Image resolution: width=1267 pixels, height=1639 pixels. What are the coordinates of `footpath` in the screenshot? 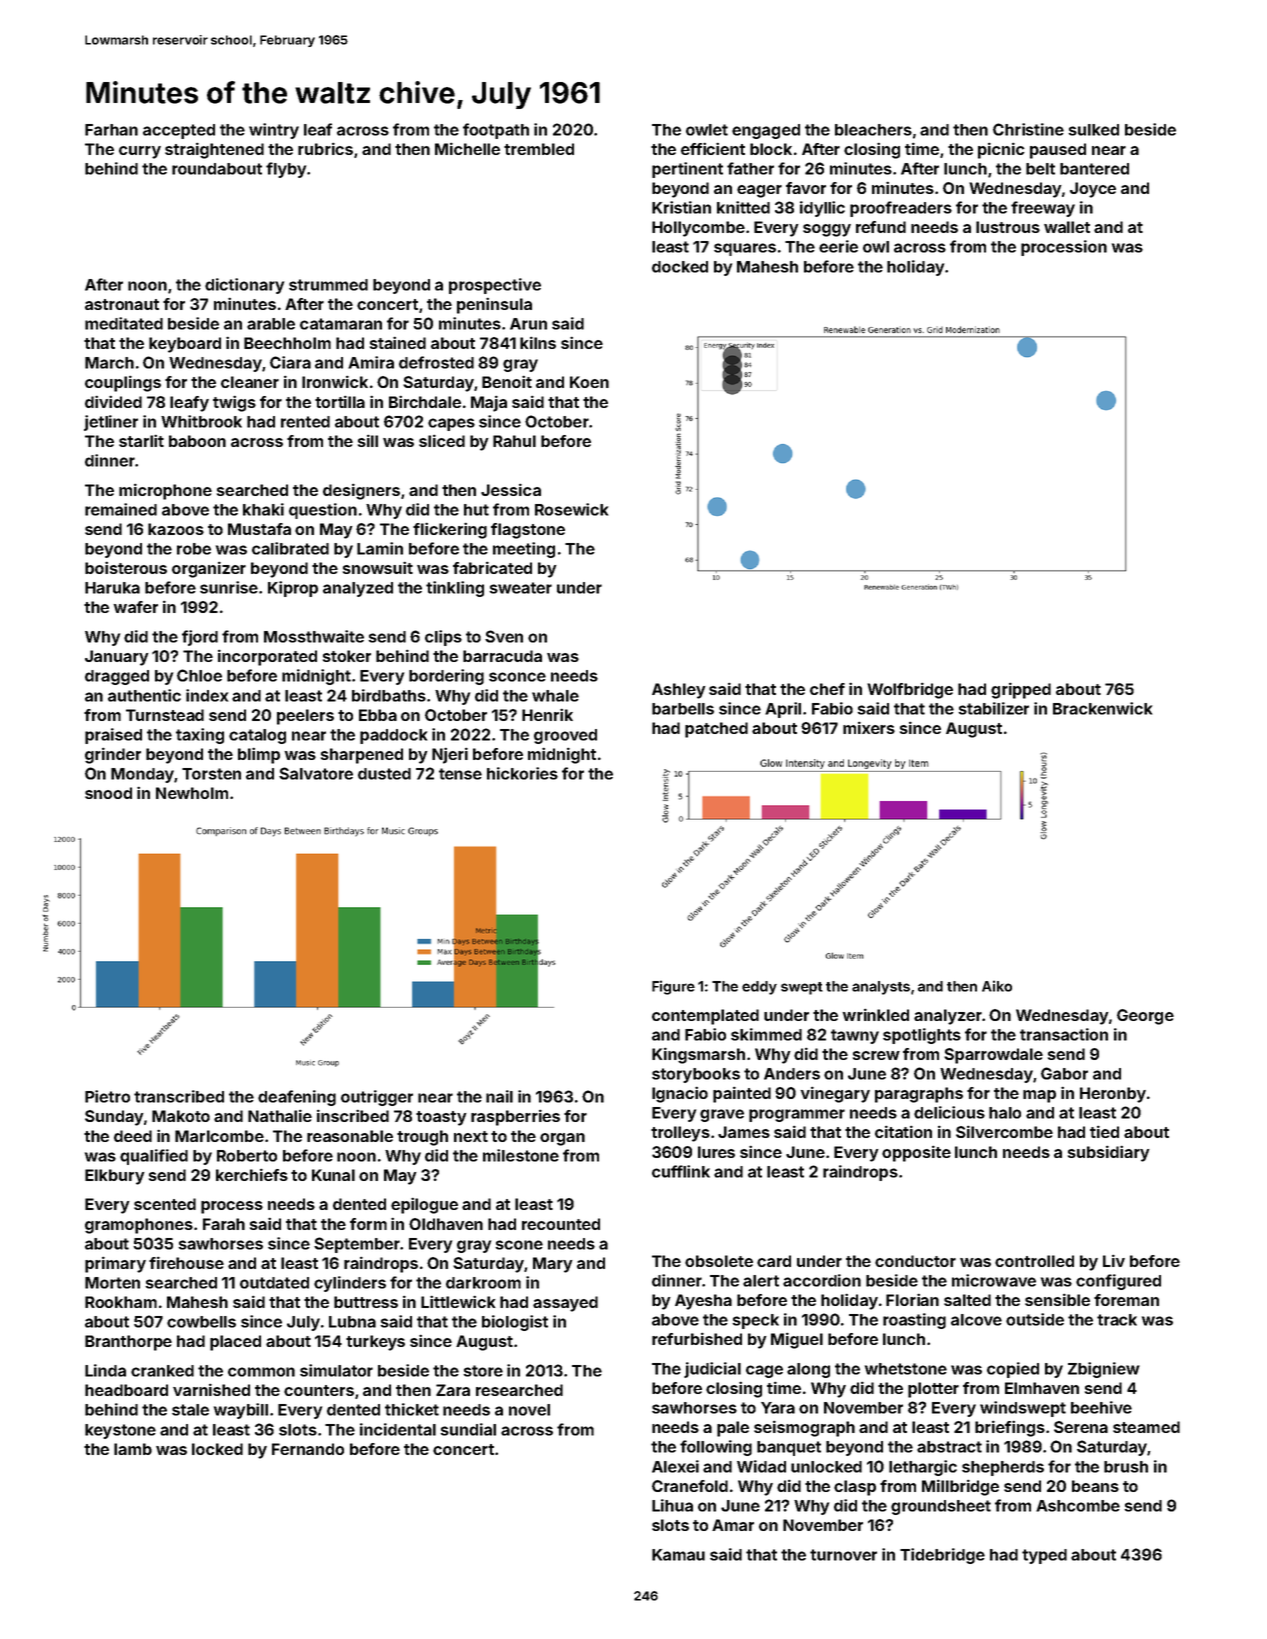 It's located at (496, 131).
